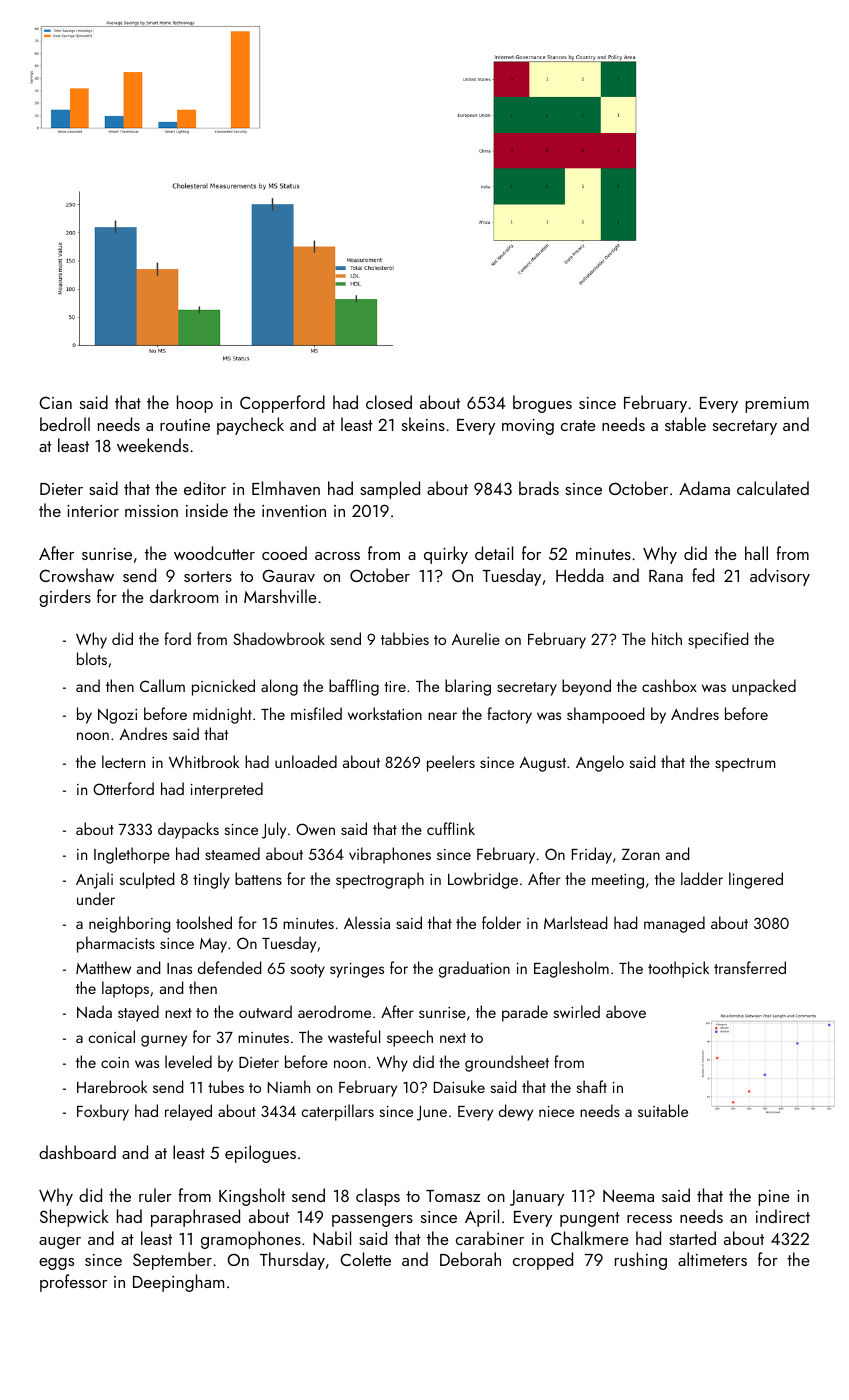 The image size is (849, 1400). Describe the element at coordinates (365, 1259) in the document. I see `Colette` at that location.
